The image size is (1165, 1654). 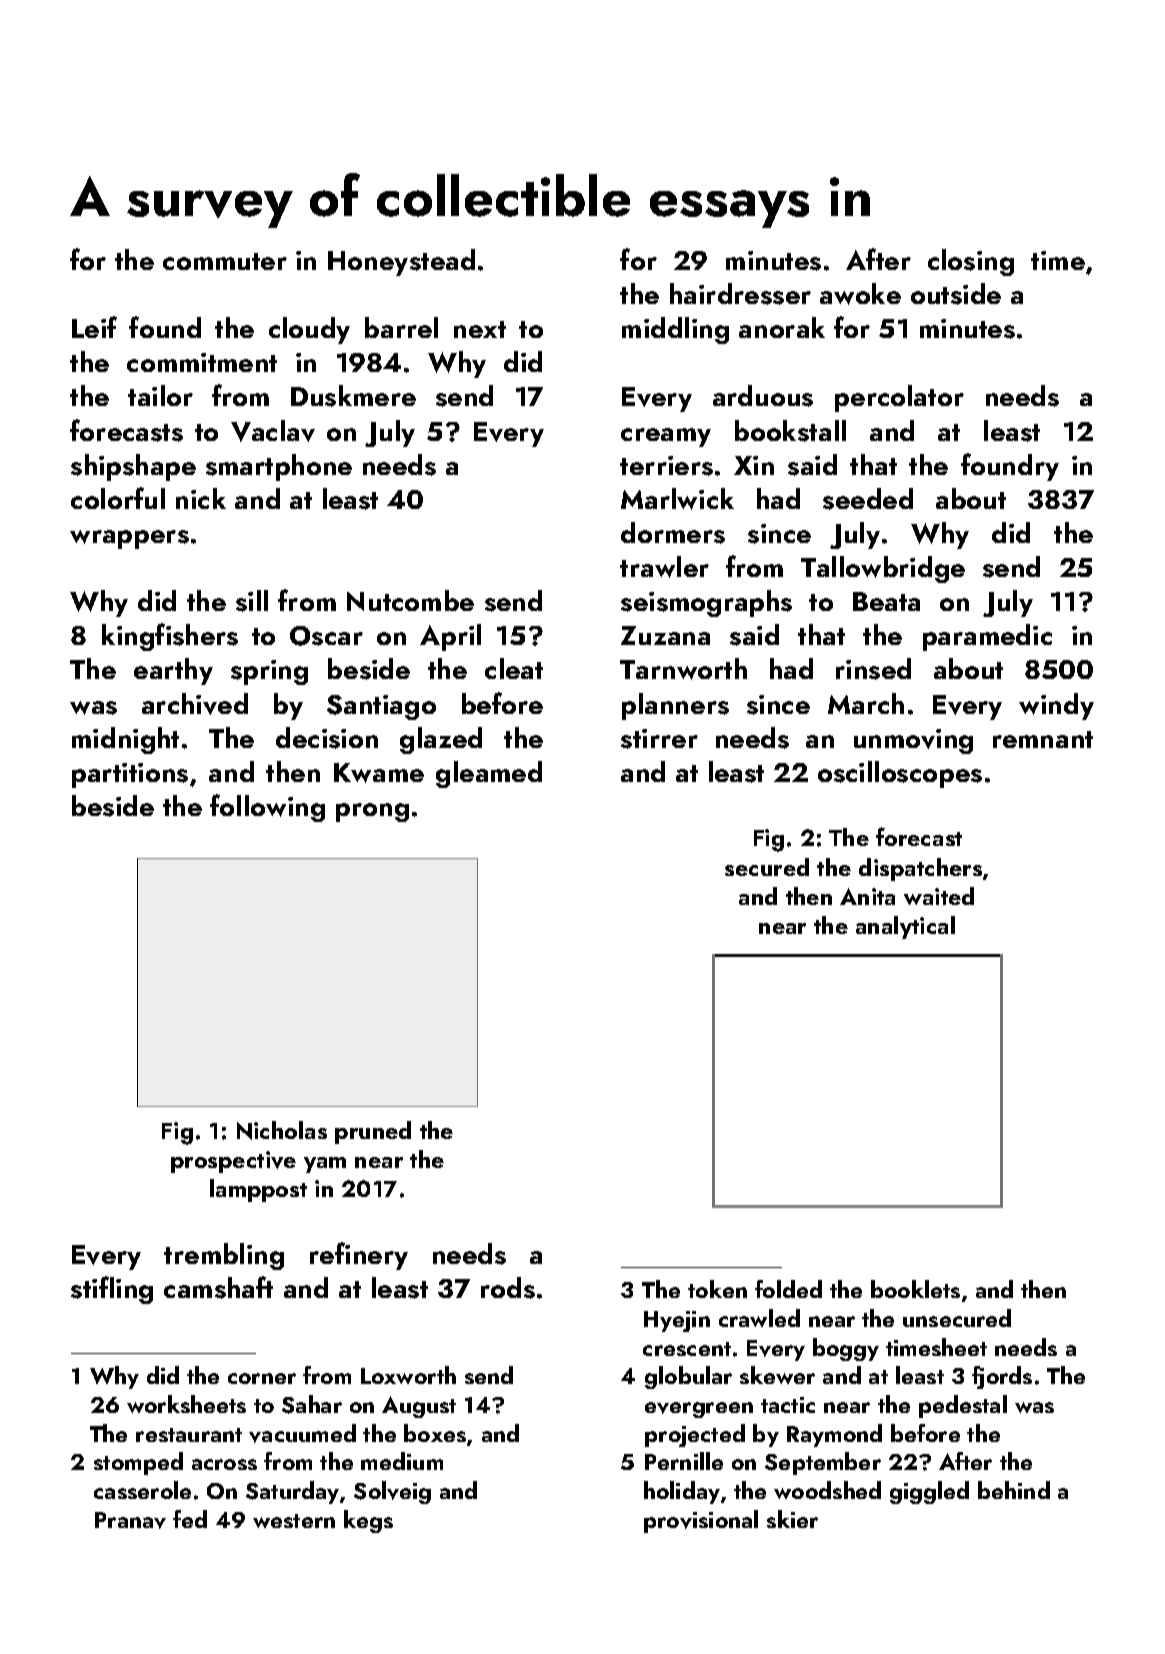 What do you see at coordinates (133, 467) in the screenshot?
I see `shipshape` at bounding box center [133, 467].
